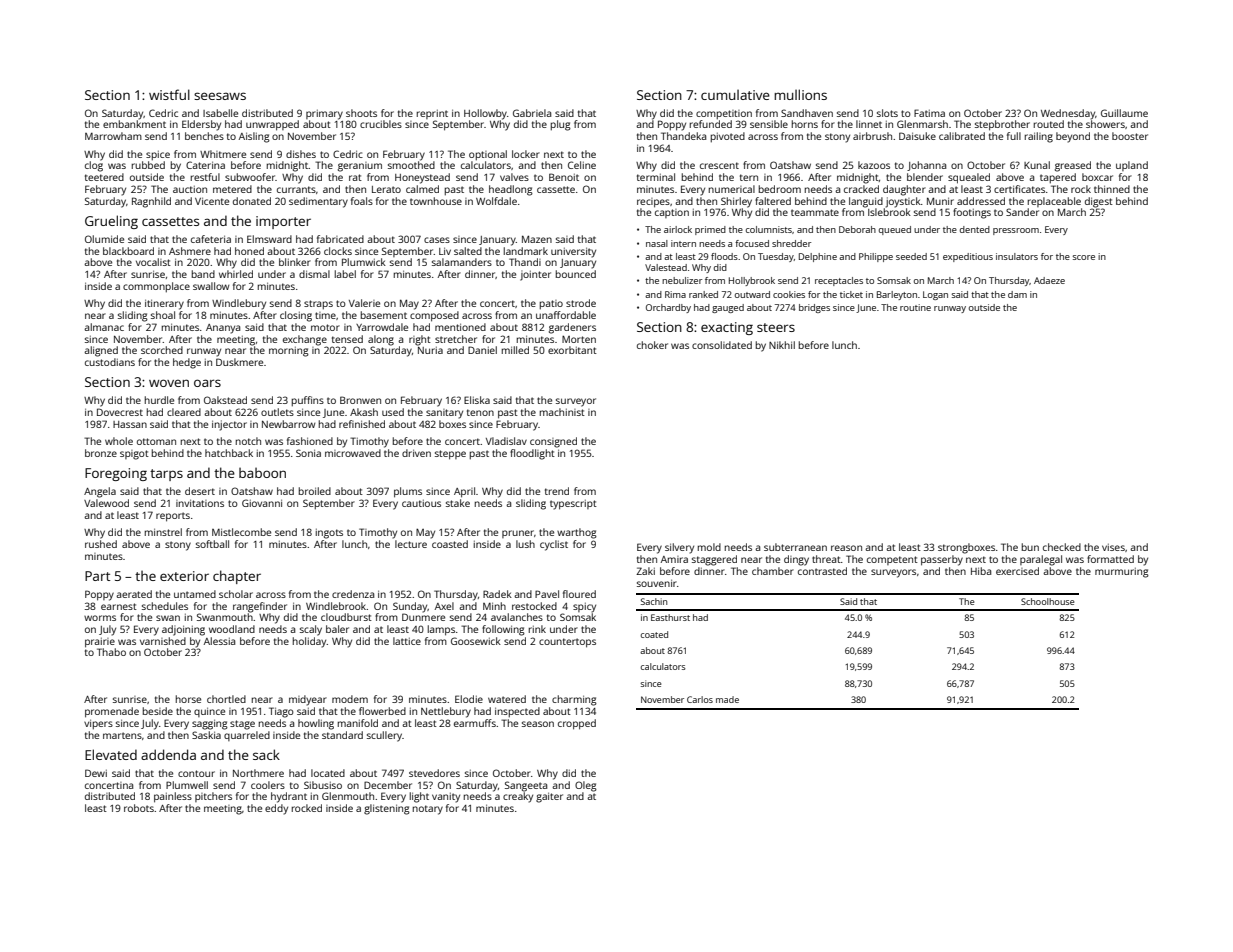 The height and width of the screenshot is (952, 1233). I want to click on vises, so click(1113, 547).
